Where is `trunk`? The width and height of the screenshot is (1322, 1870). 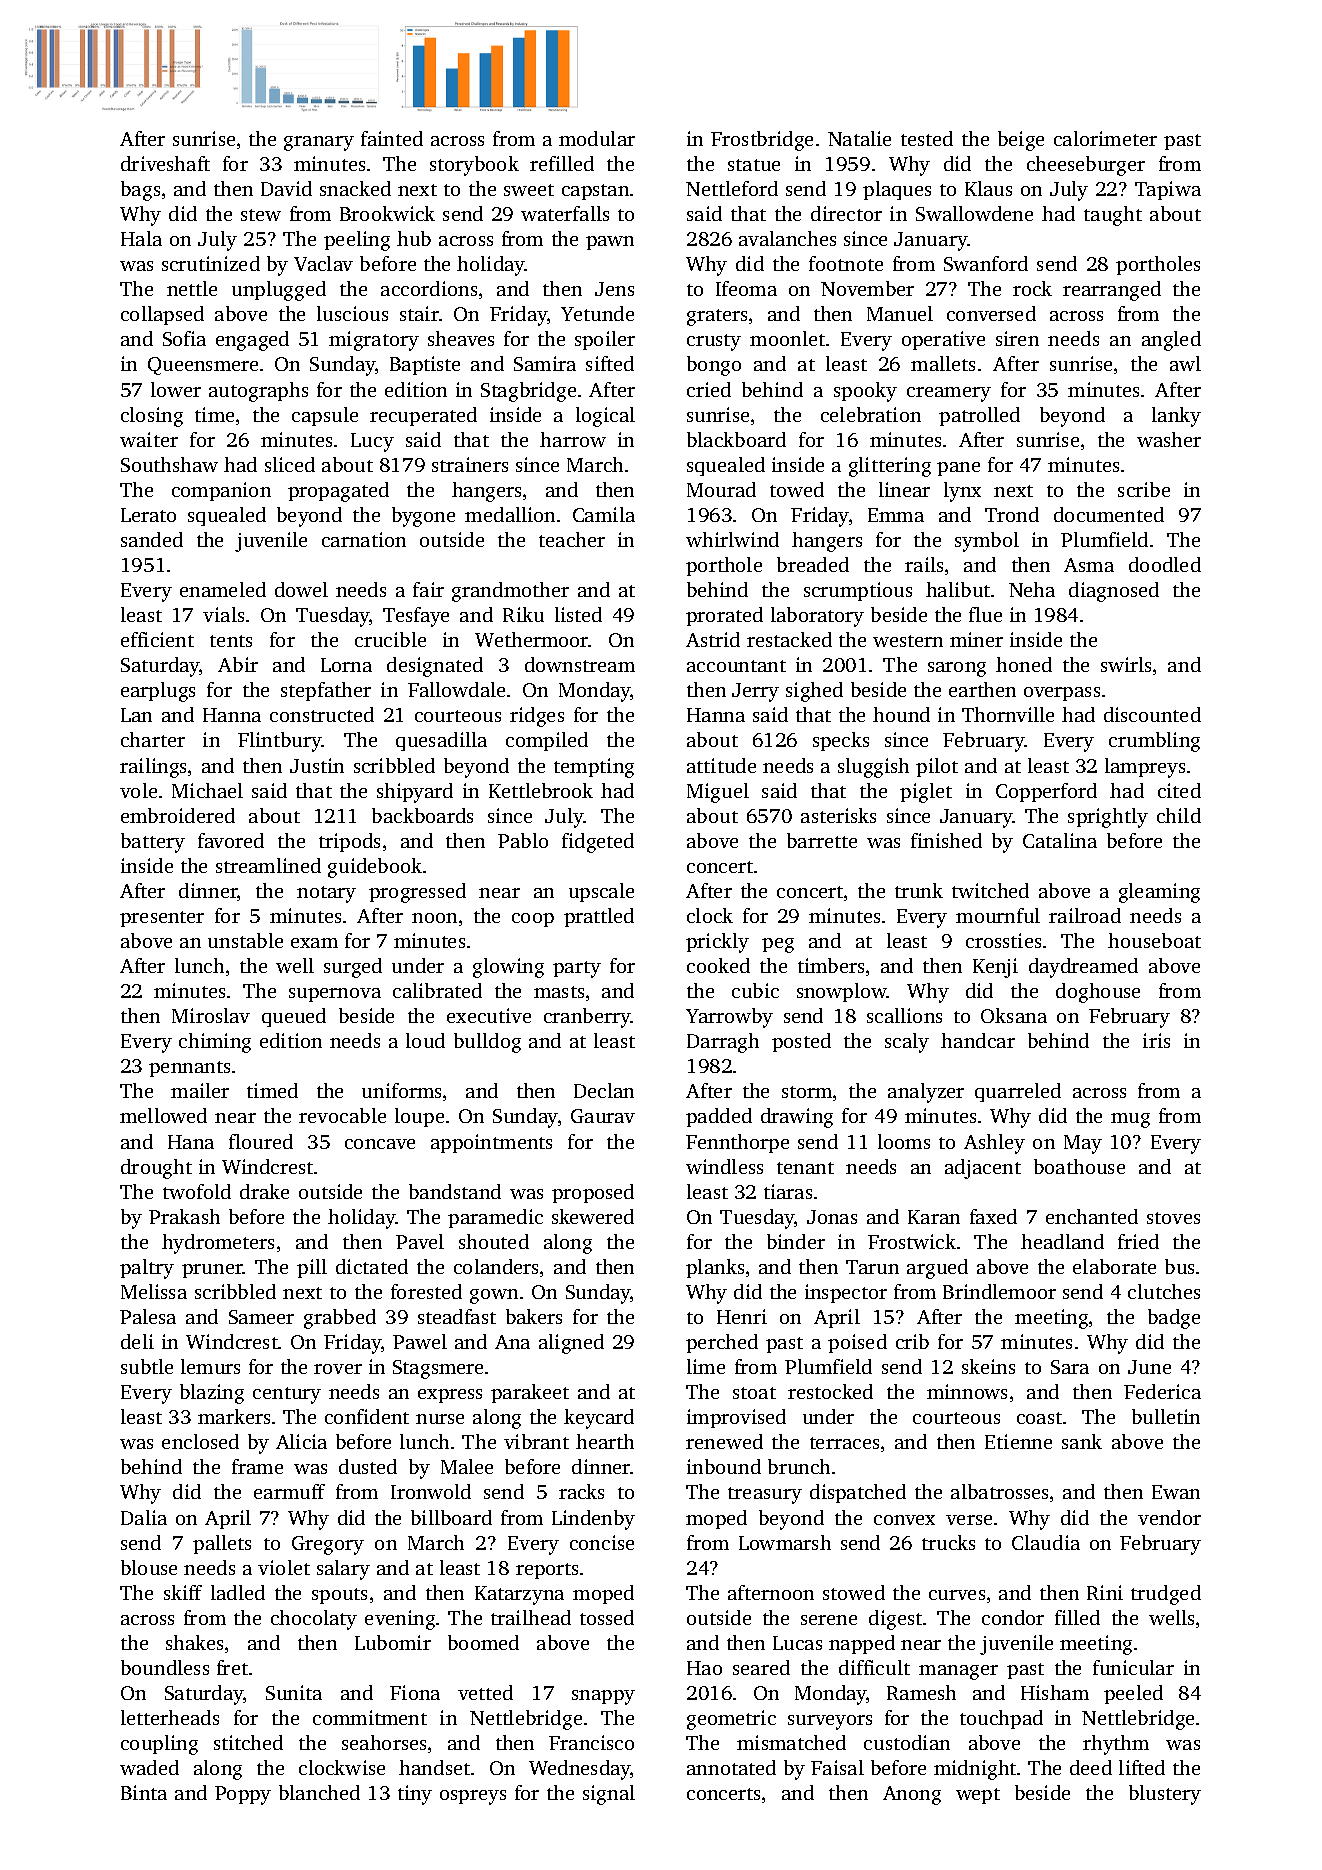
trunk is located at coordinates (919, 890).
